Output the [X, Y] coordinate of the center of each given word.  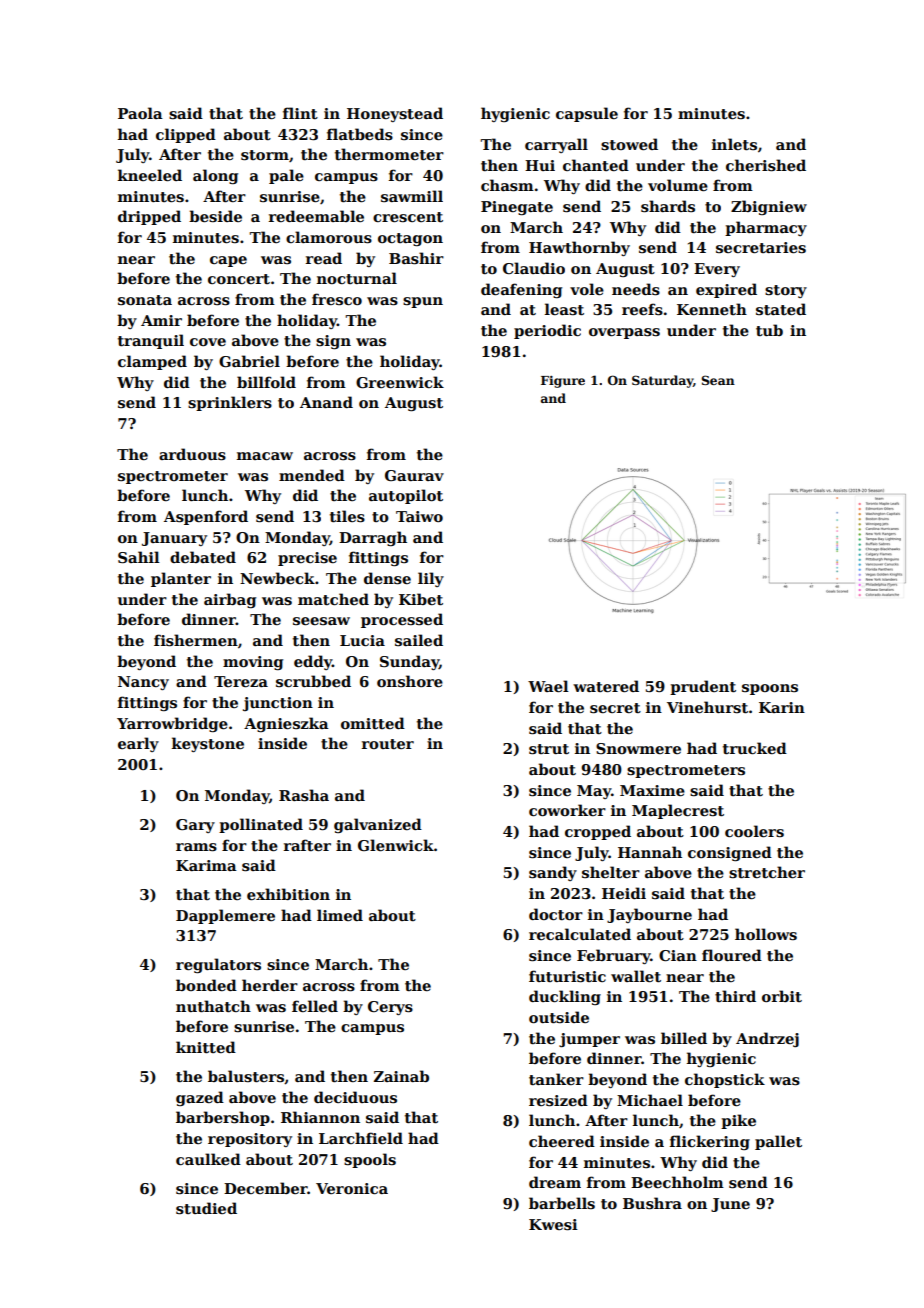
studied [206, 1208]
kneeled [150, 175]
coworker [567, 810]
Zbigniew [769, 207]
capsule [587, 114]
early [138, 744]
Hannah [650, 852]
